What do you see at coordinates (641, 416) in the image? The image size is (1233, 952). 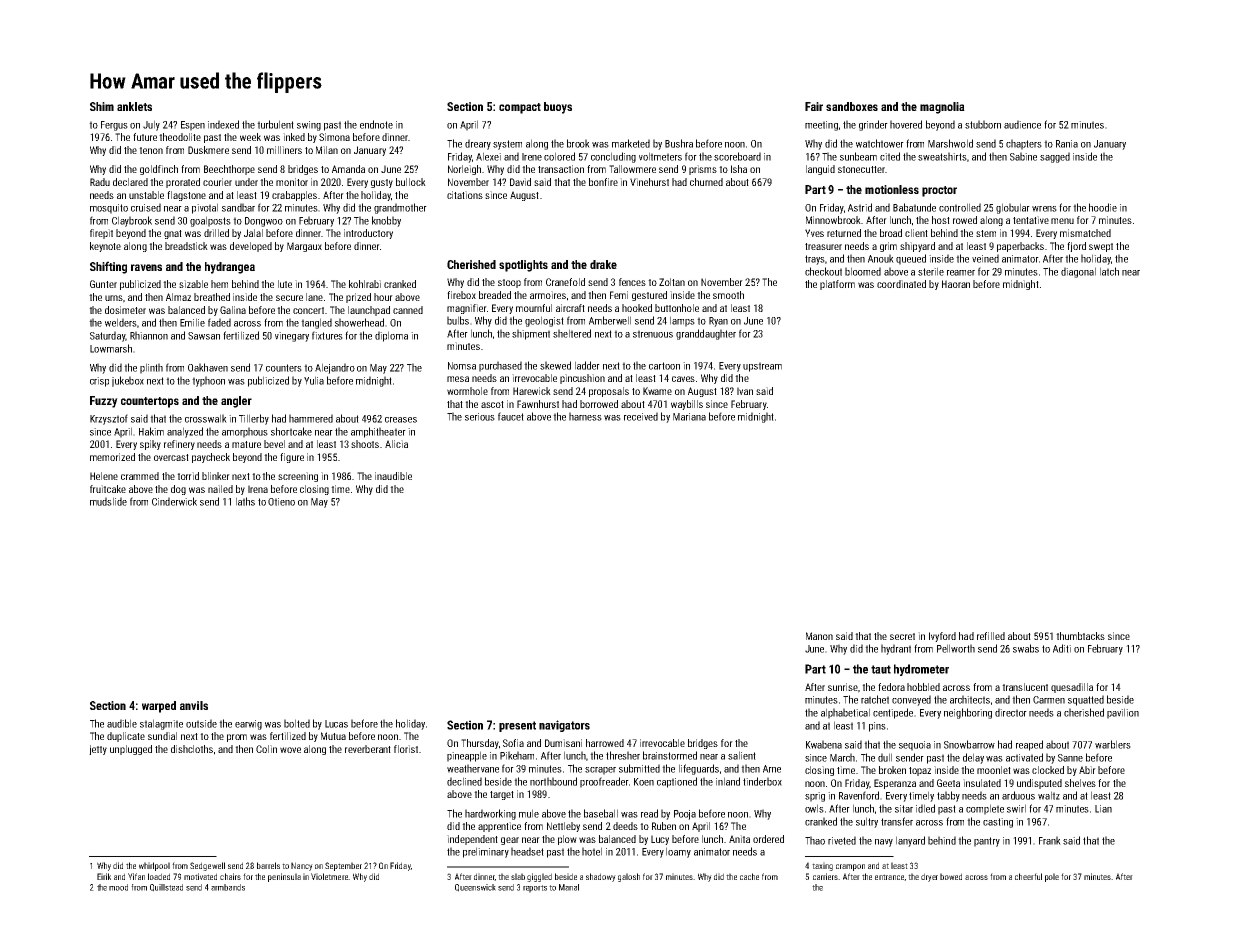 I see `received` at bounding box center [641, 416].
